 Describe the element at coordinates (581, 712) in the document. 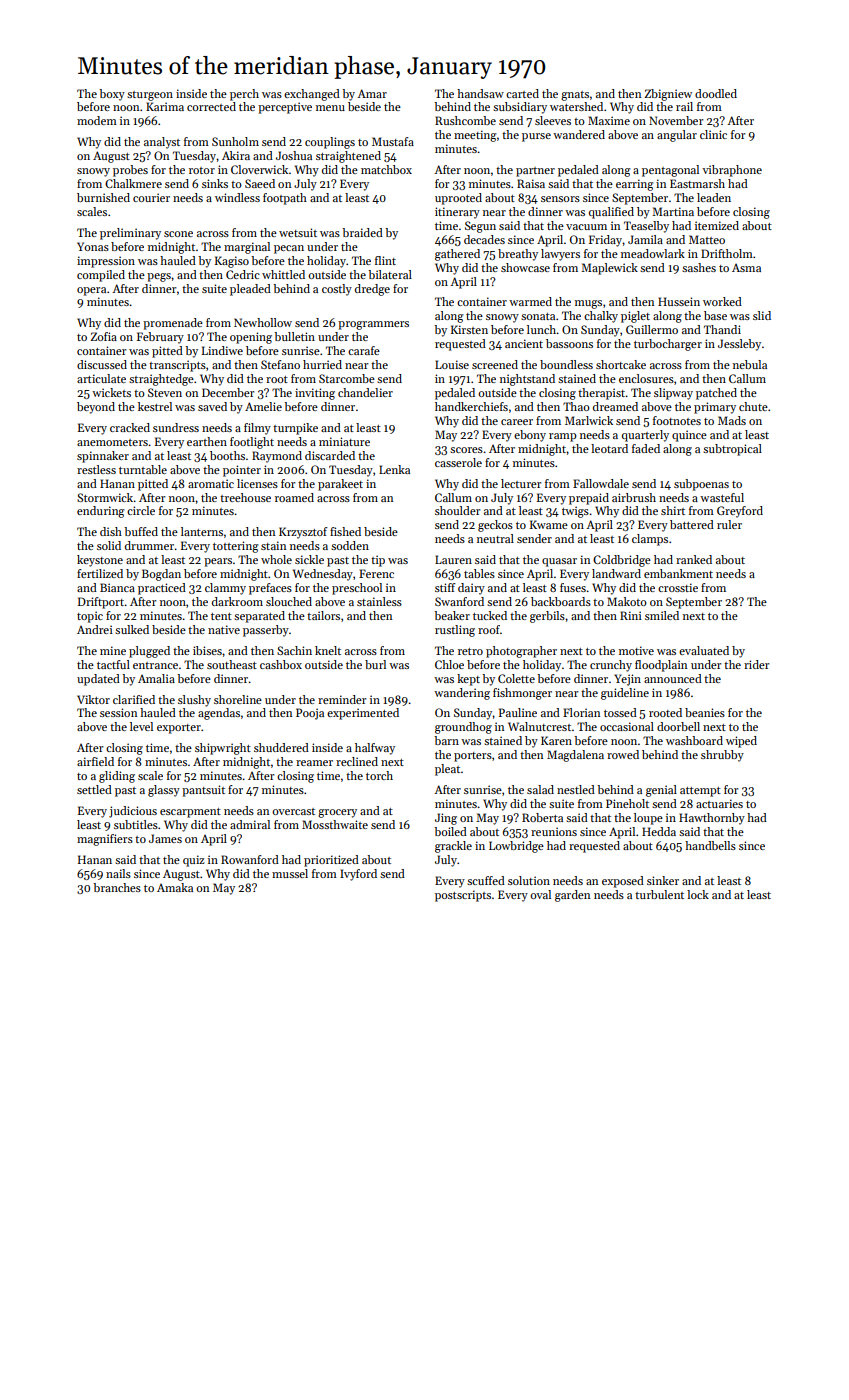

I see `Florian` at that location.
